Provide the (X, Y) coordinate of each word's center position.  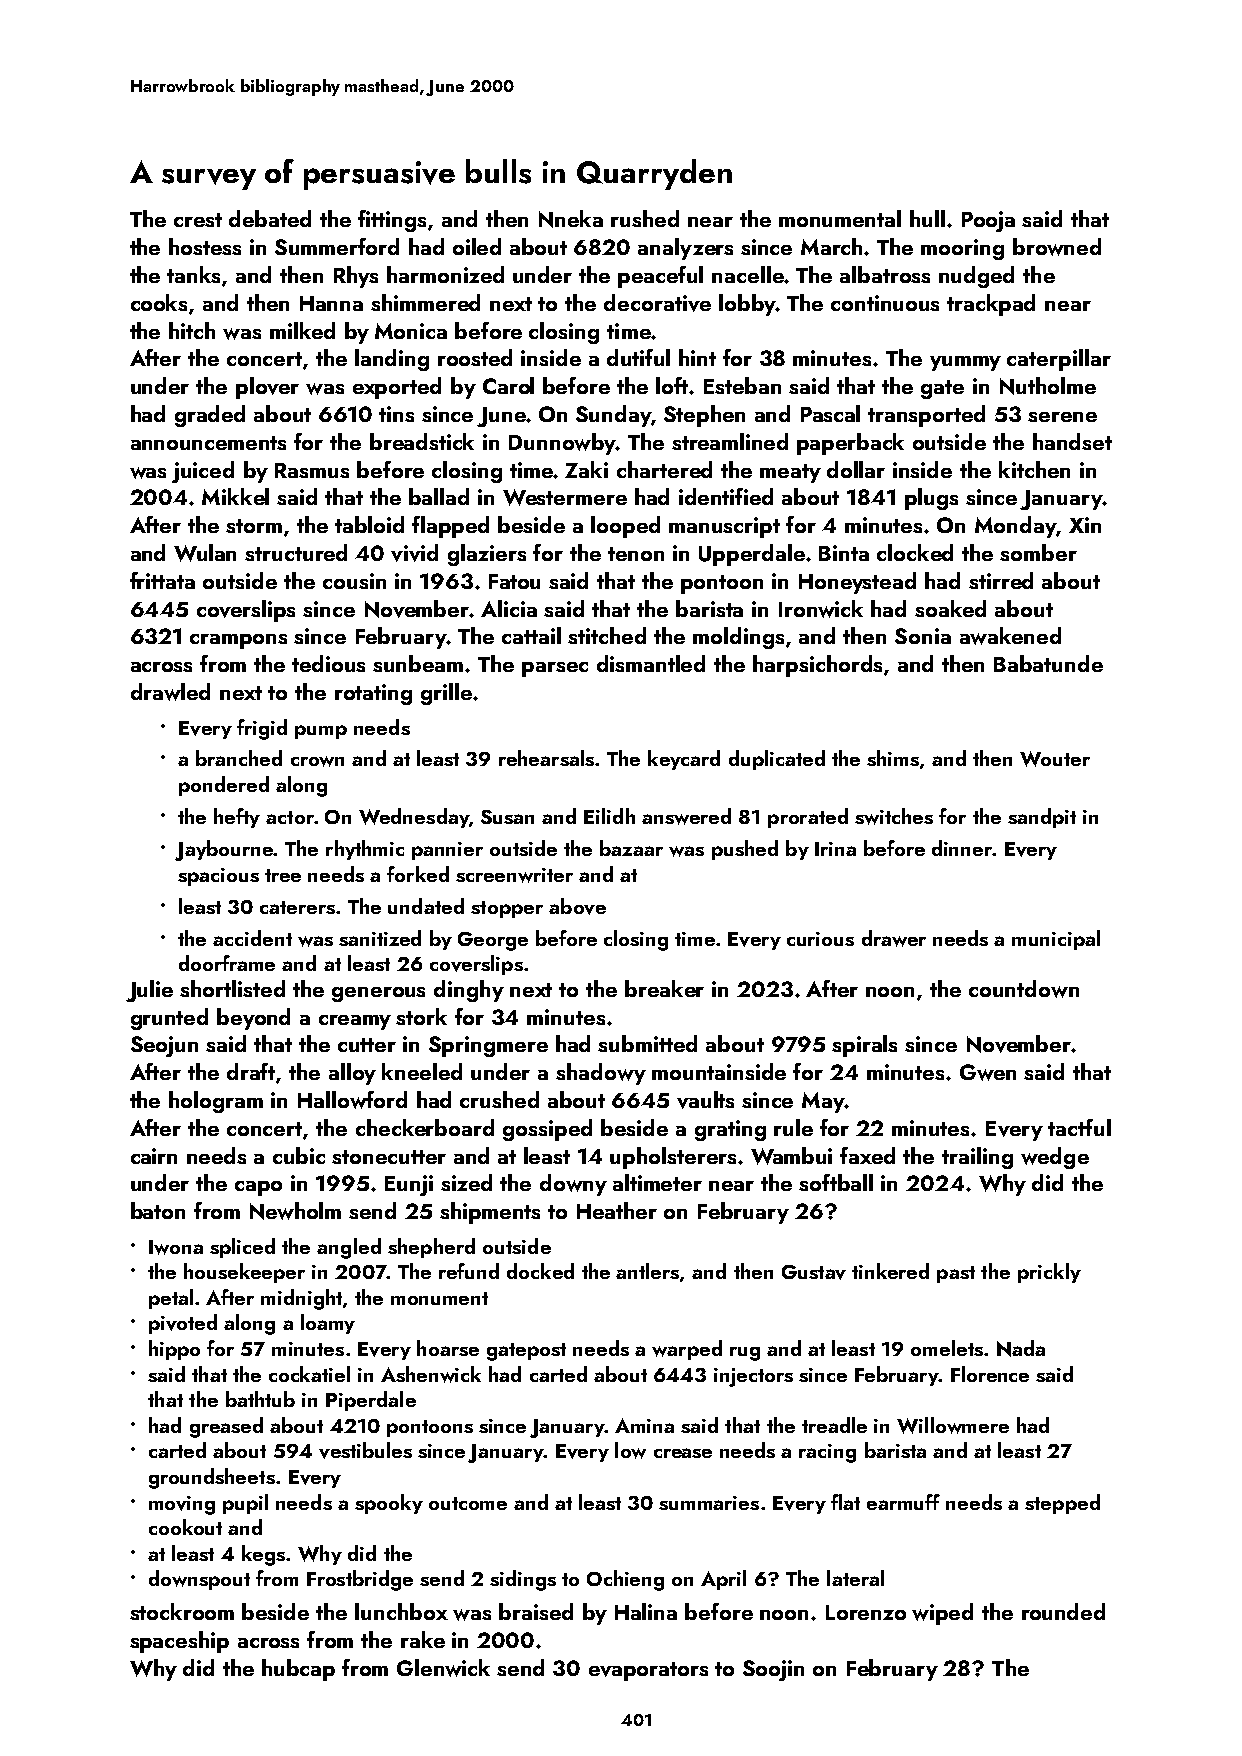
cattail (531, 635)
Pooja (988, 221)
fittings (392, 221)
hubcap (298, 1670)
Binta (844, 553)
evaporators (648, 1671)
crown (317, 761)
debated (270, 218)
